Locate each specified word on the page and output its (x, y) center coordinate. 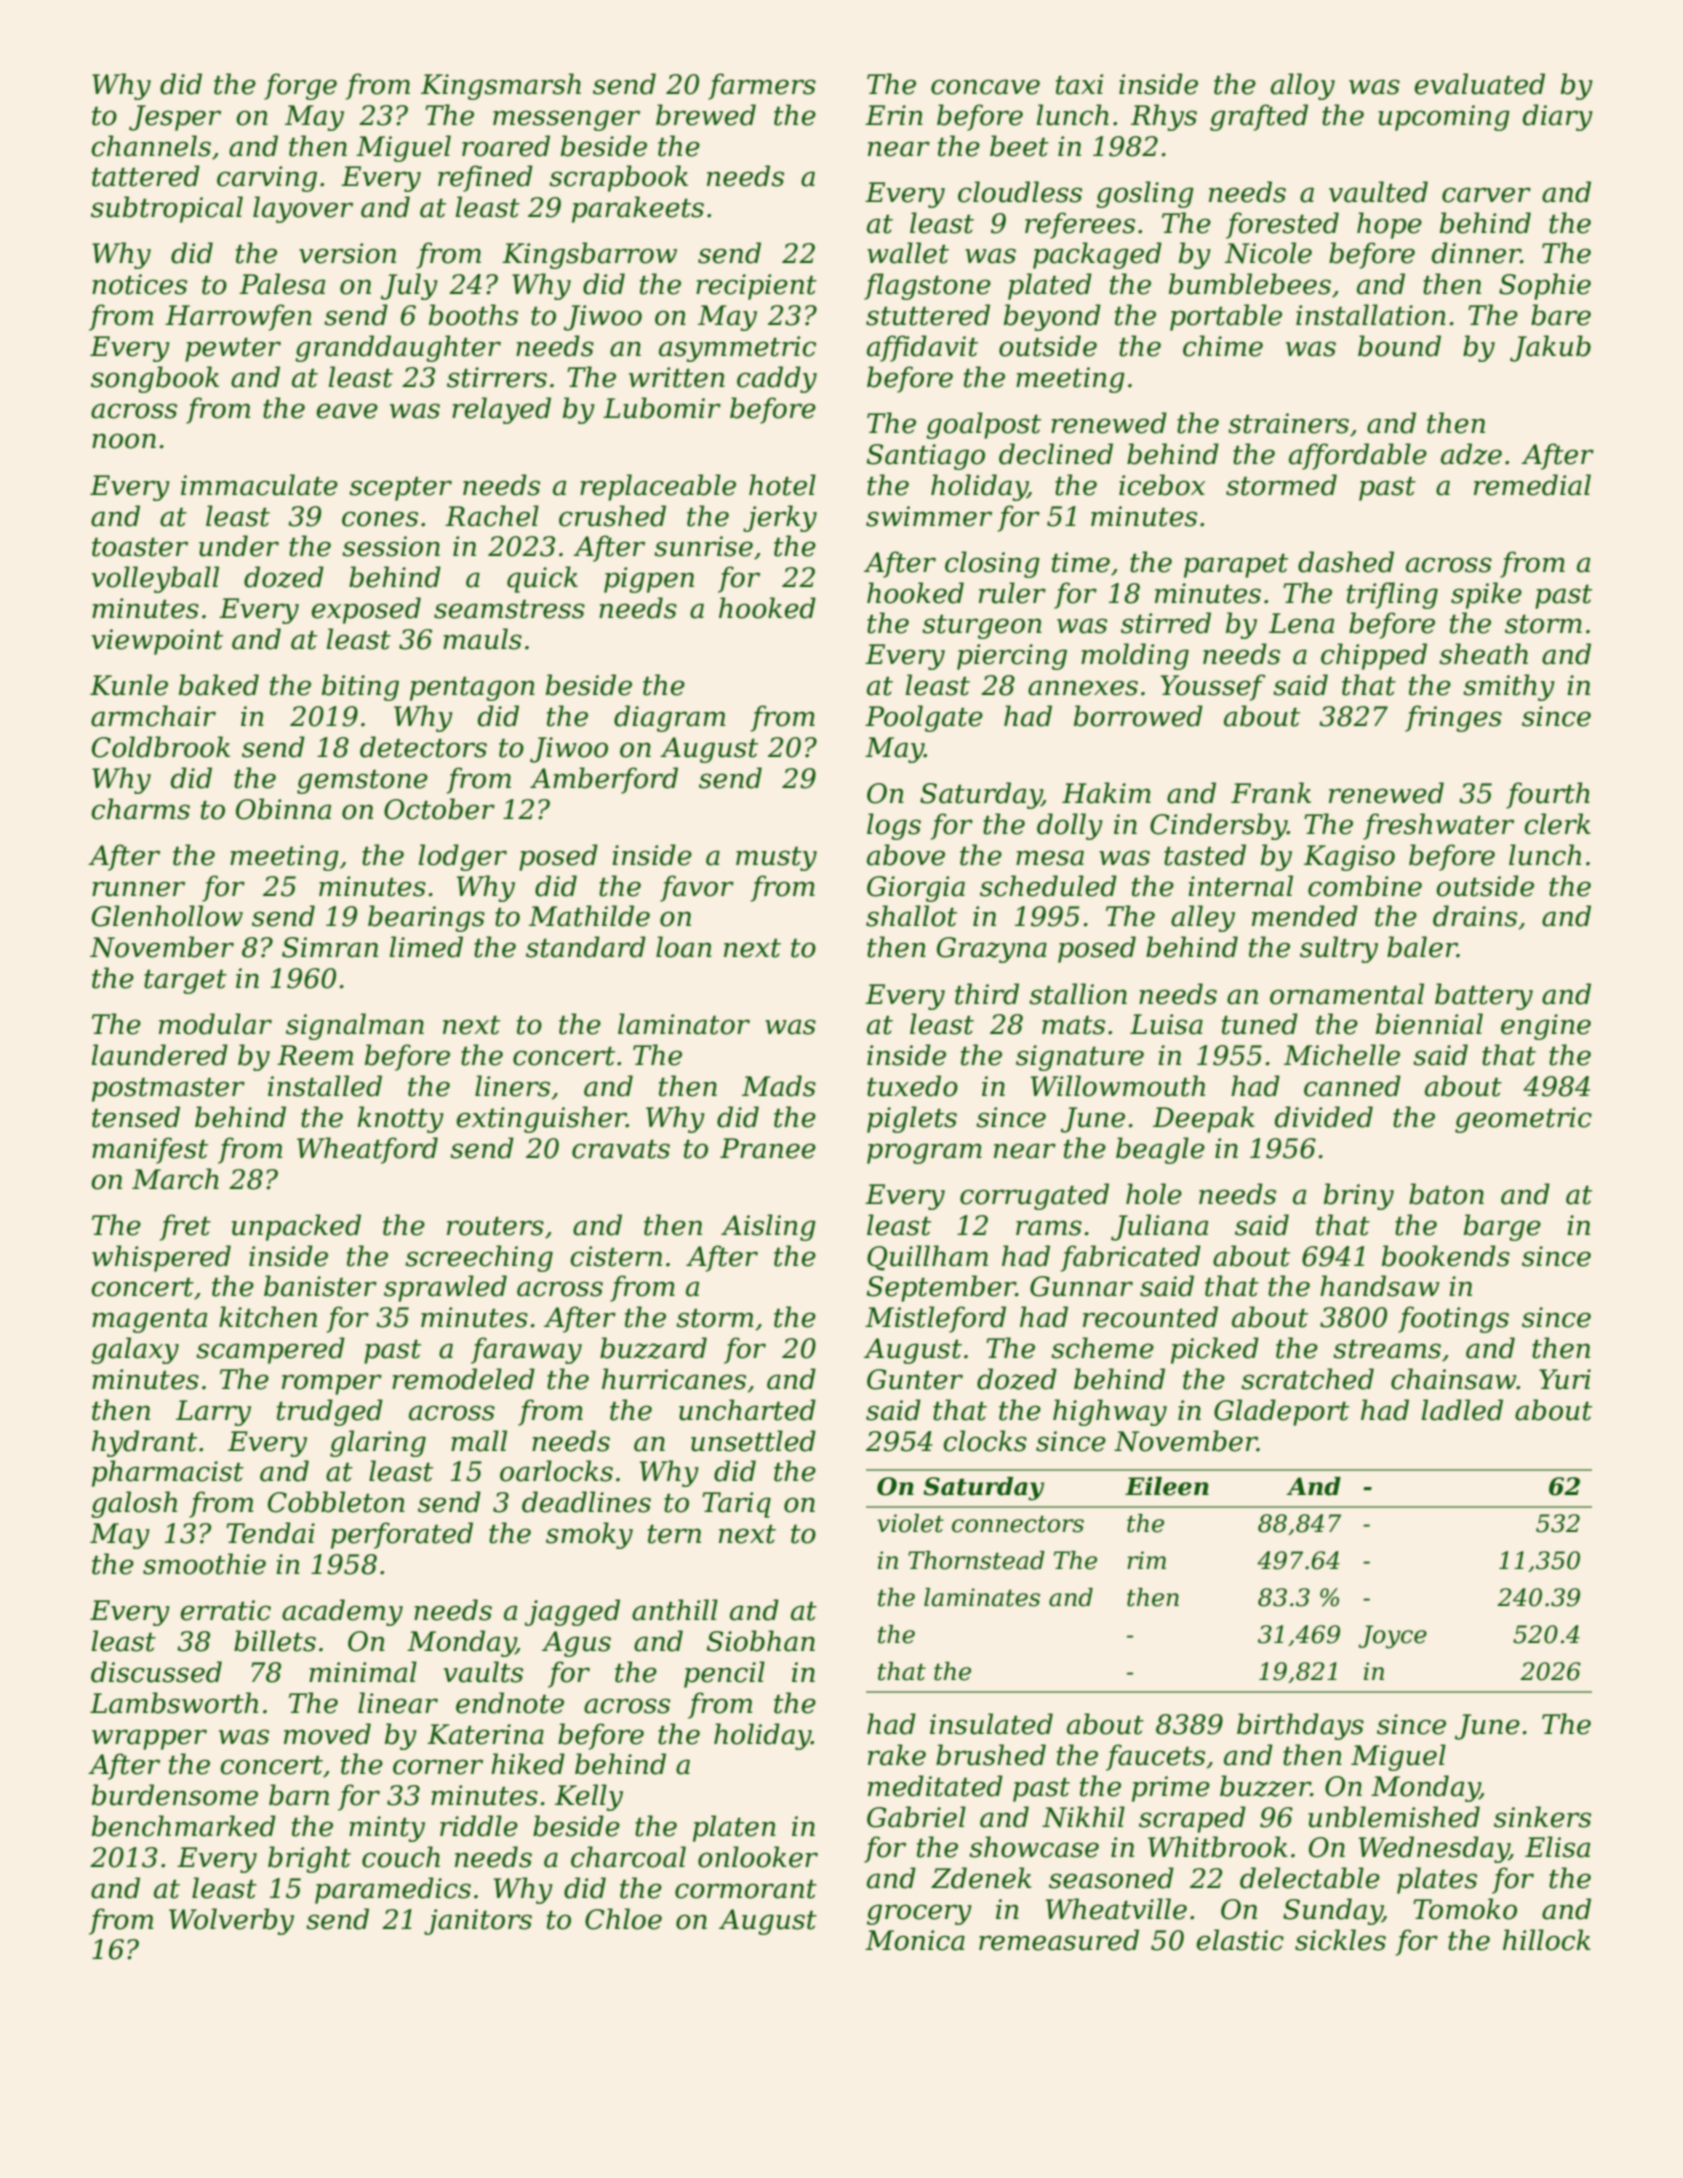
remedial (1532, 485)
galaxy (135, 1350)
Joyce (1392, 1637)
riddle (479, 1826)
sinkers (1542, 1817)
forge (300, 86)
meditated (935, 1786)
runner (138, 889)
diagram (669, 718)
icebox (1162, 485)
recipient (756, 287)
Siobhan (761, 1641)
